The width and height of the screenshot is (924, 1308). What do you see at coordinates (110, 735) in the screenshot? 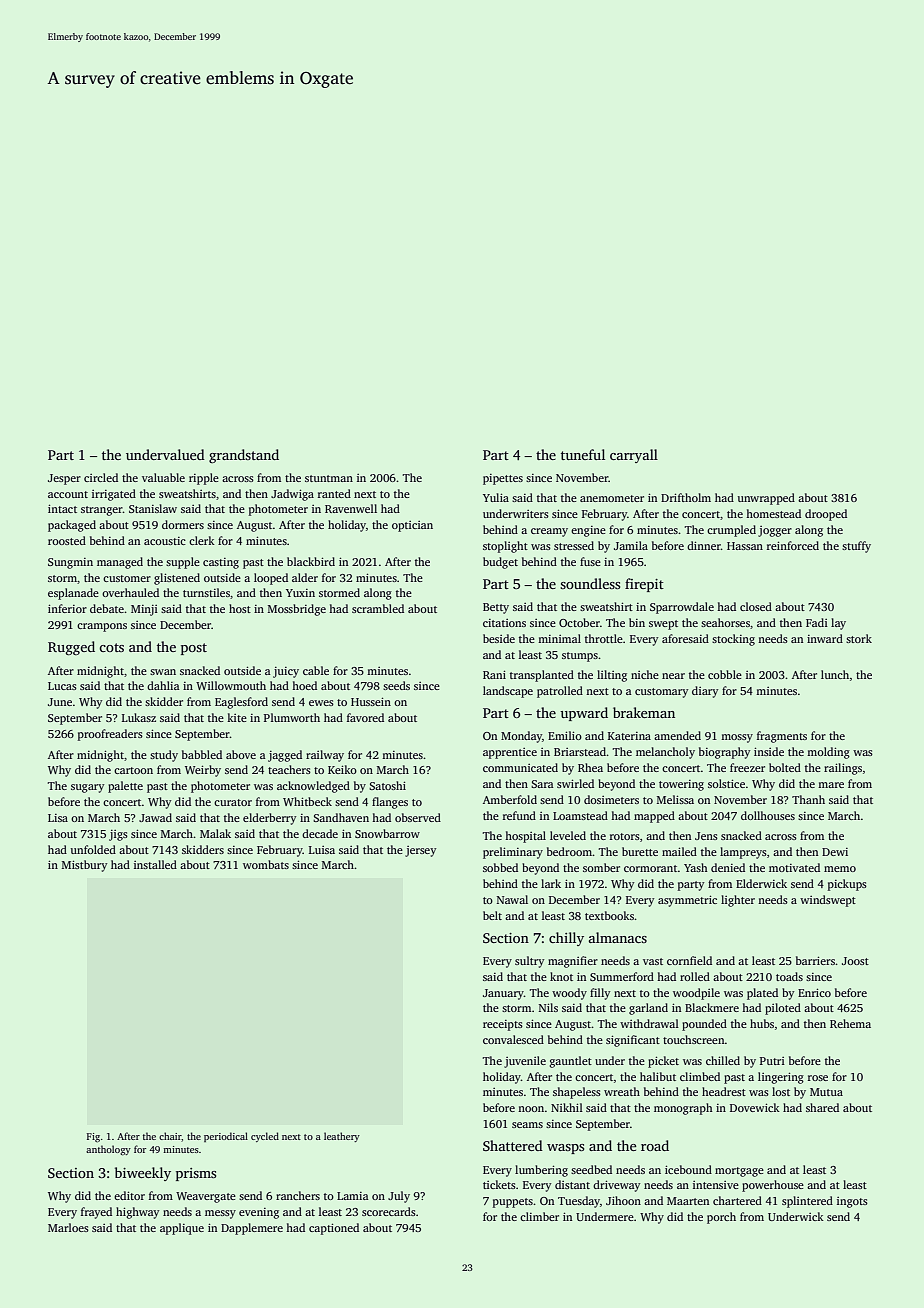
I see `proofreaders` at bounding box center [110, 735].
